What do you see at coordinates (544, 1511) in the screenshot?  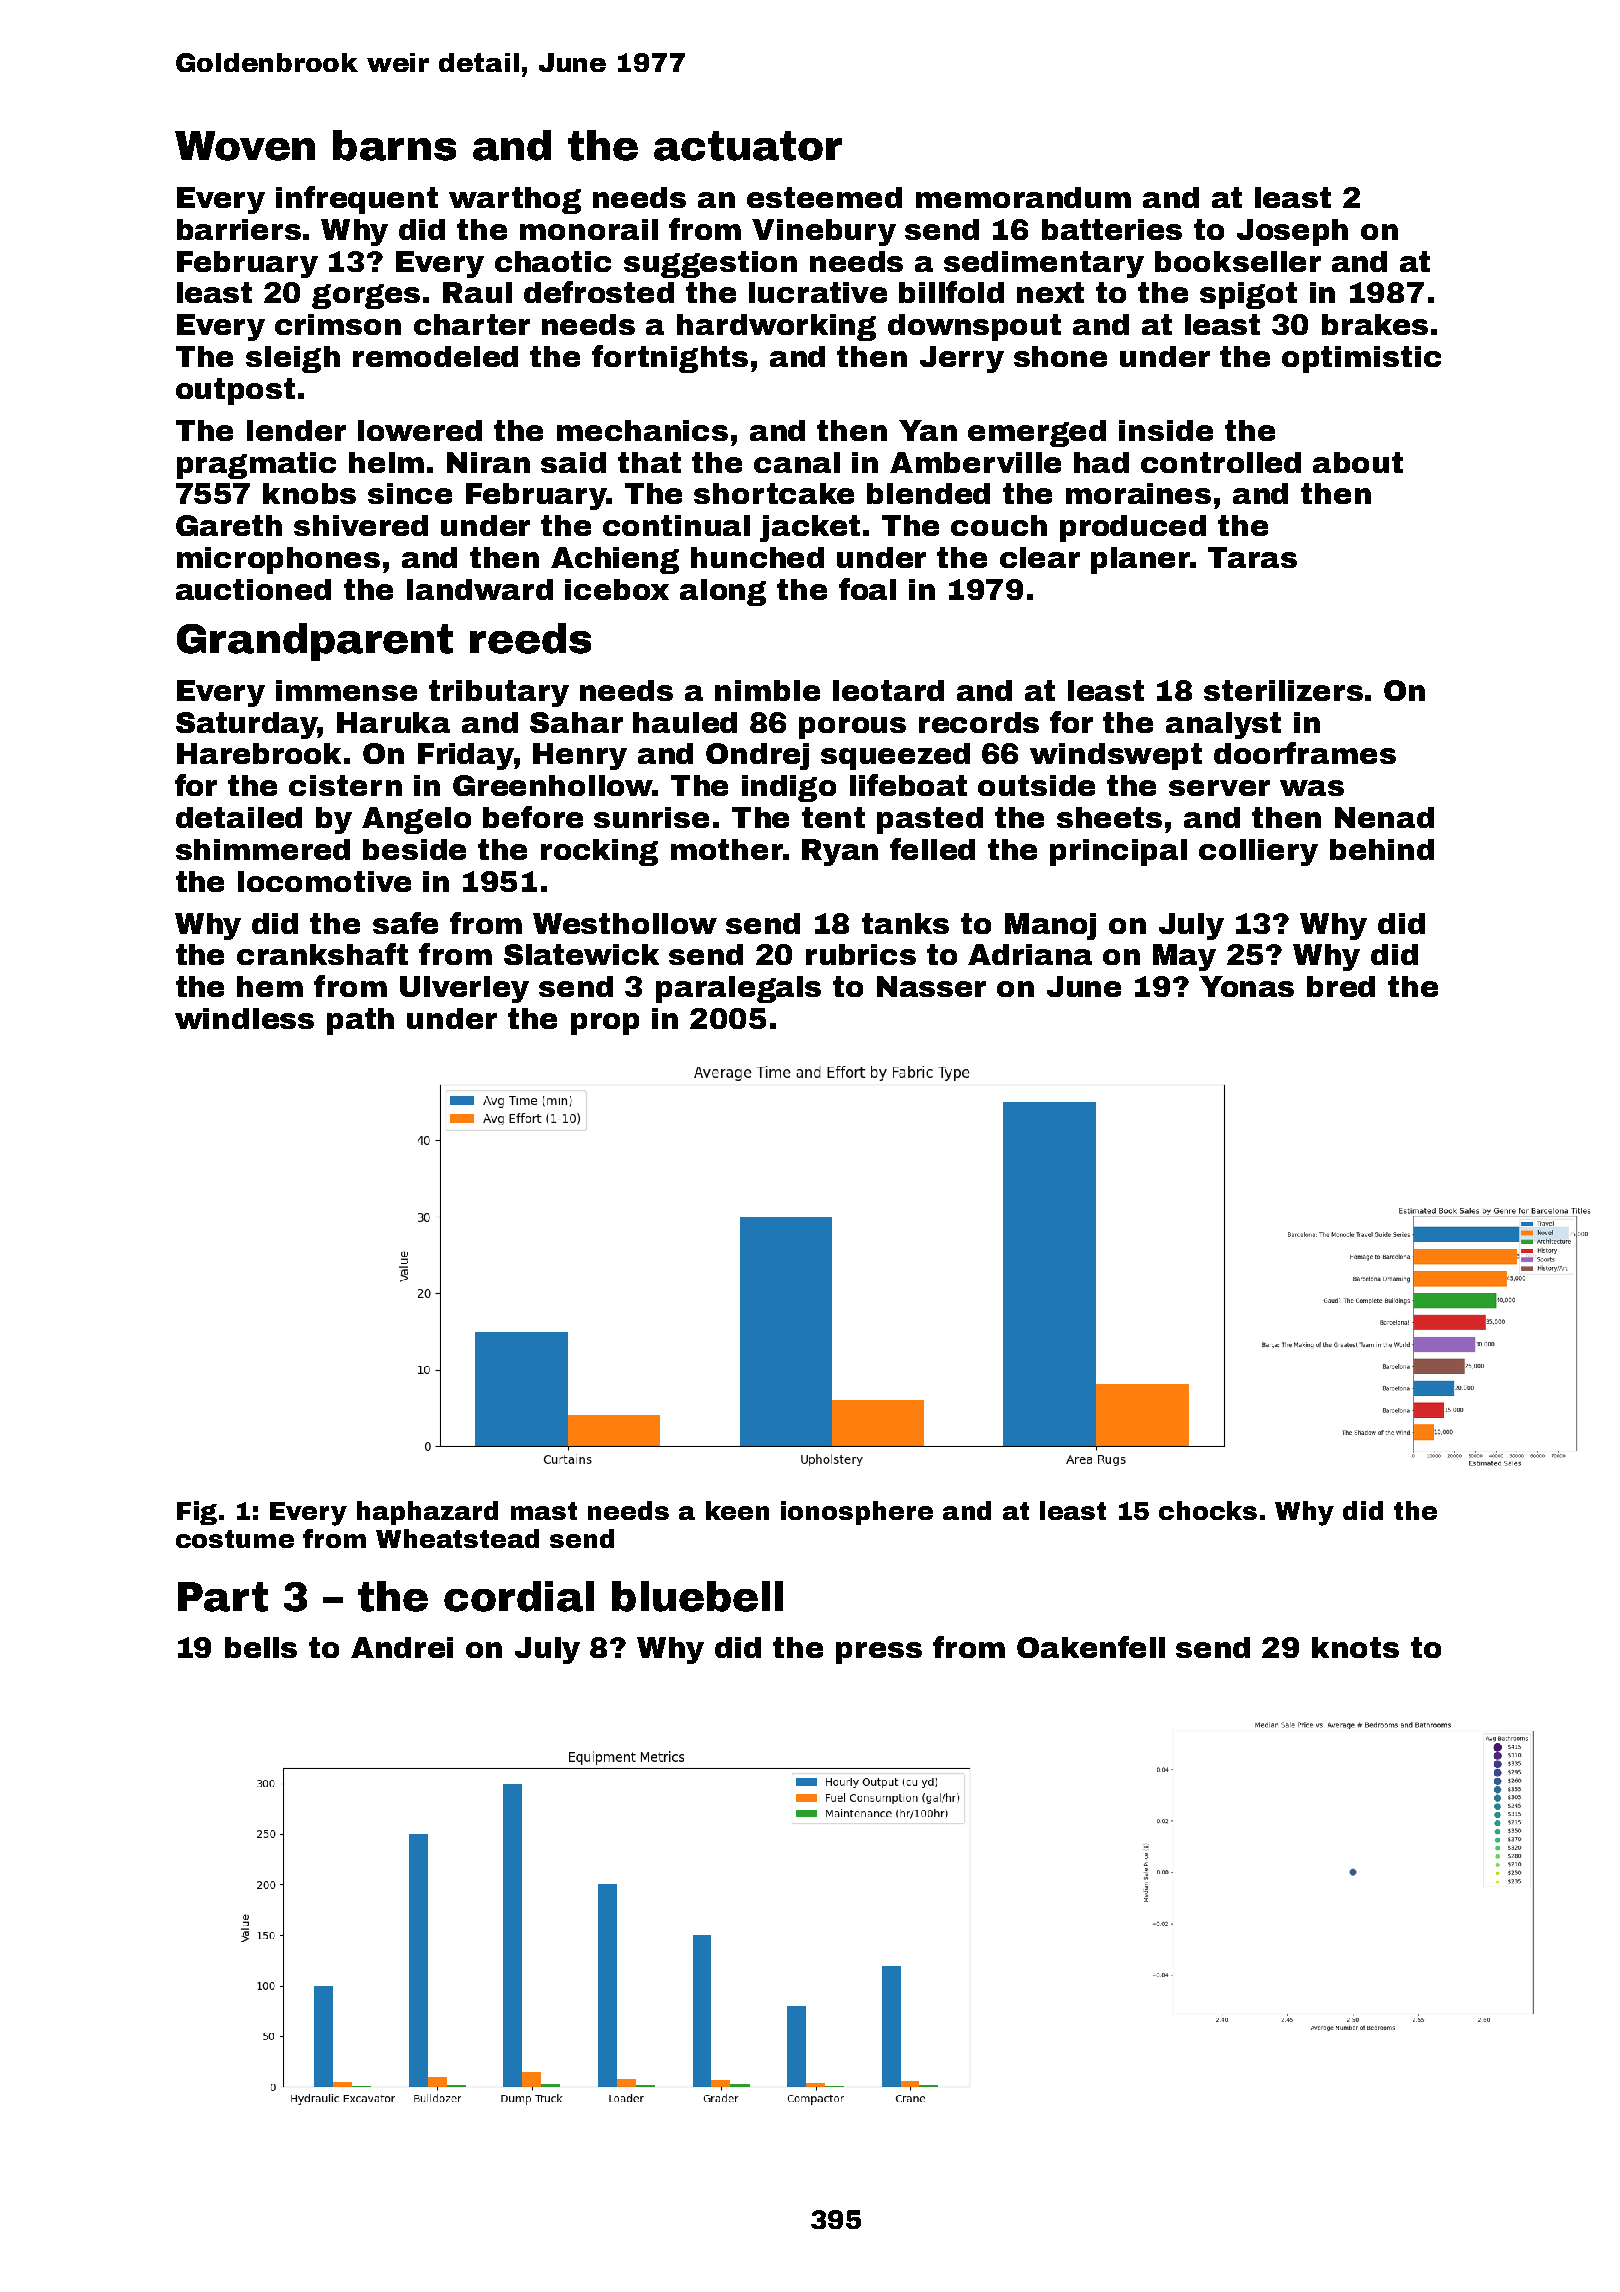 I see `mast` at bounding box center [544, 1511].
